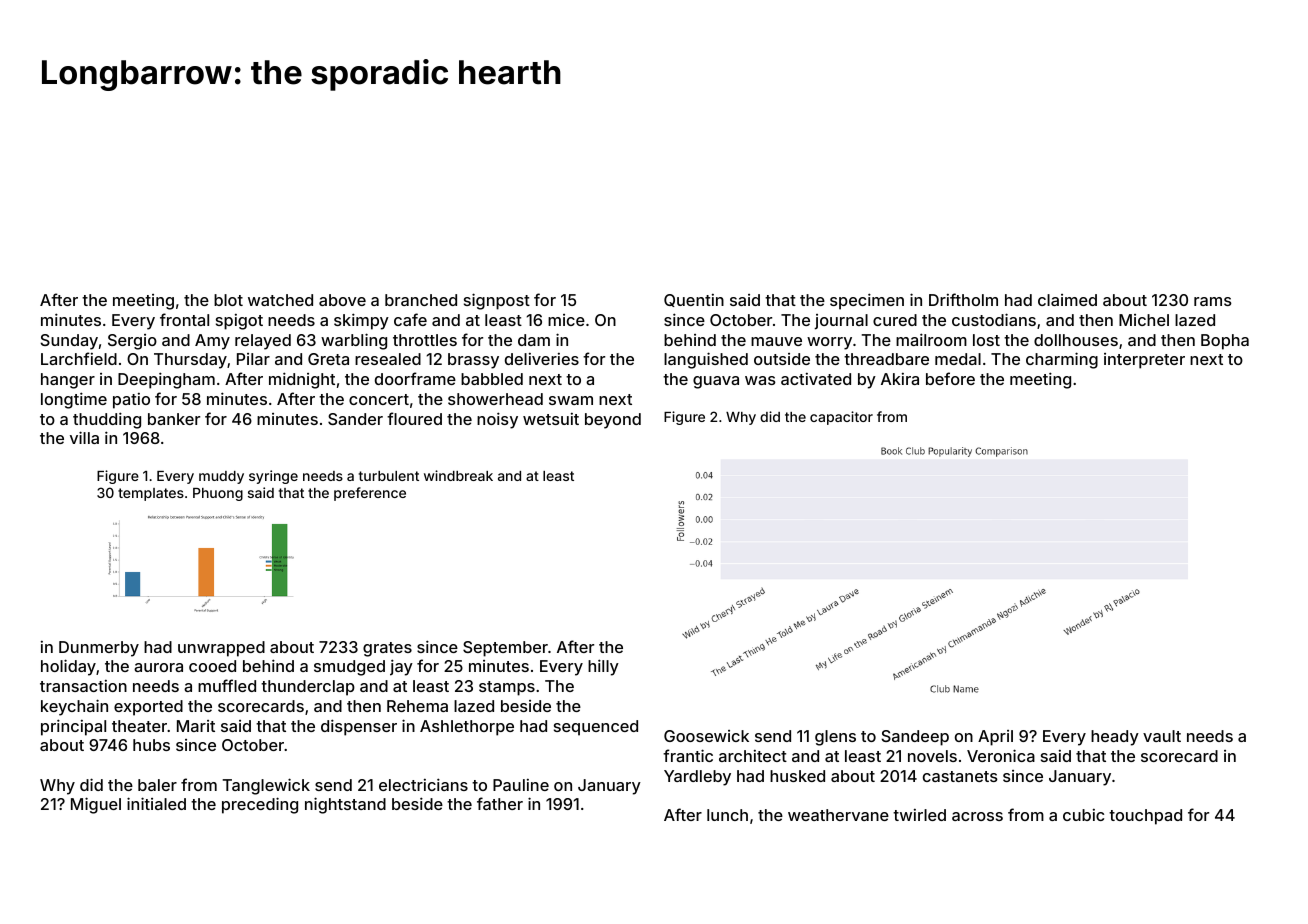 This screenshot has width=1308, height=924. Describe the element at coordinates (1145, 817) in the screenshot. I see `touchpad` at that location.
